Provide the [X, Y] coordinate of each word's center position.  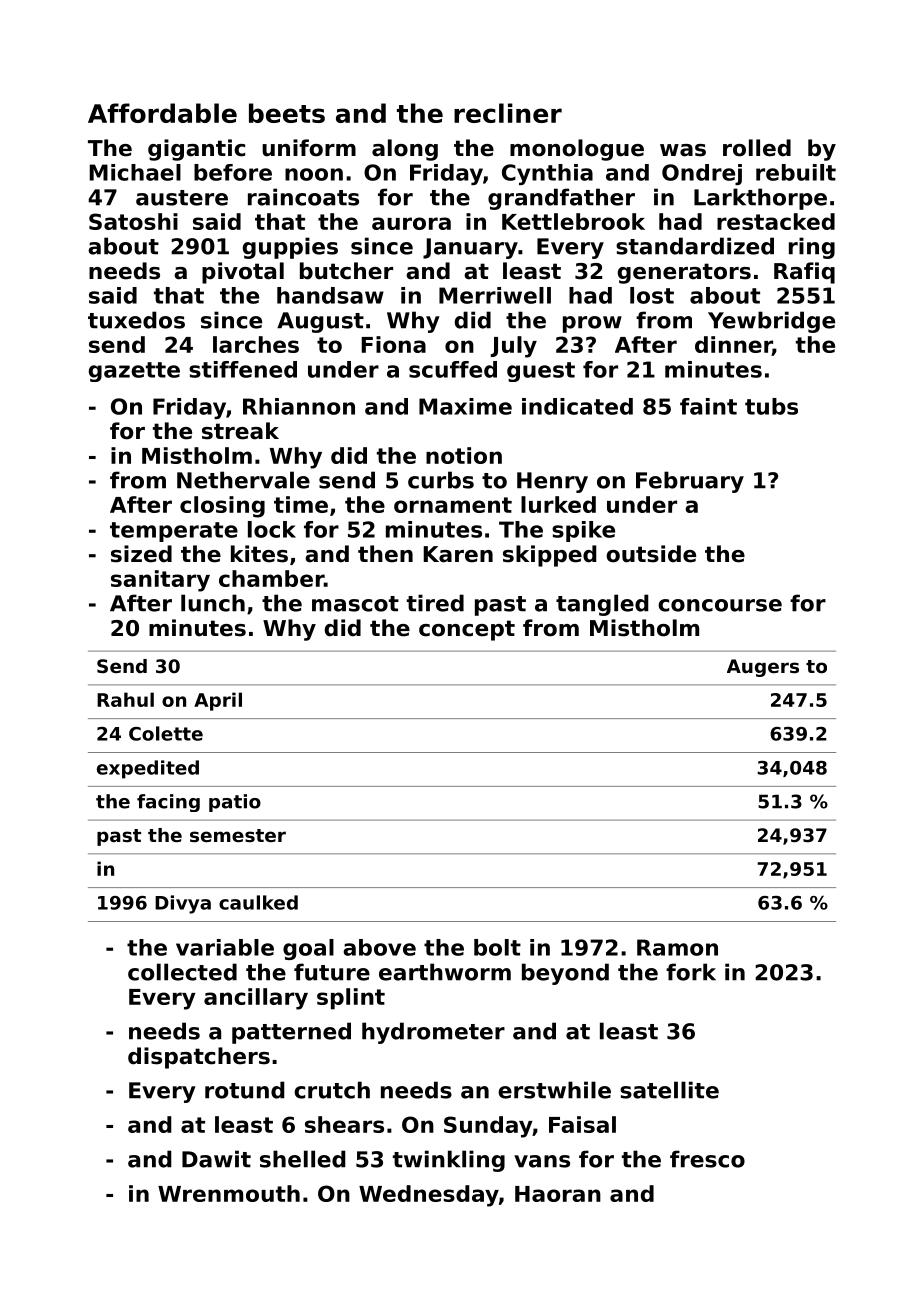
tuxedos [136, 320]
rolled [757, 148]
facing [168, 803]
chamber [271, 578]
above [379, 947]
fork [691, 972]
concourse [720, 605]
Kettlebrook [573, 221]
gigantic [196, 150]
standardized [695, 246]
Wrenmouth [229, 1193]
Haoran [558, 1194]
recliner [508, 113]
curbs [441, 480]
